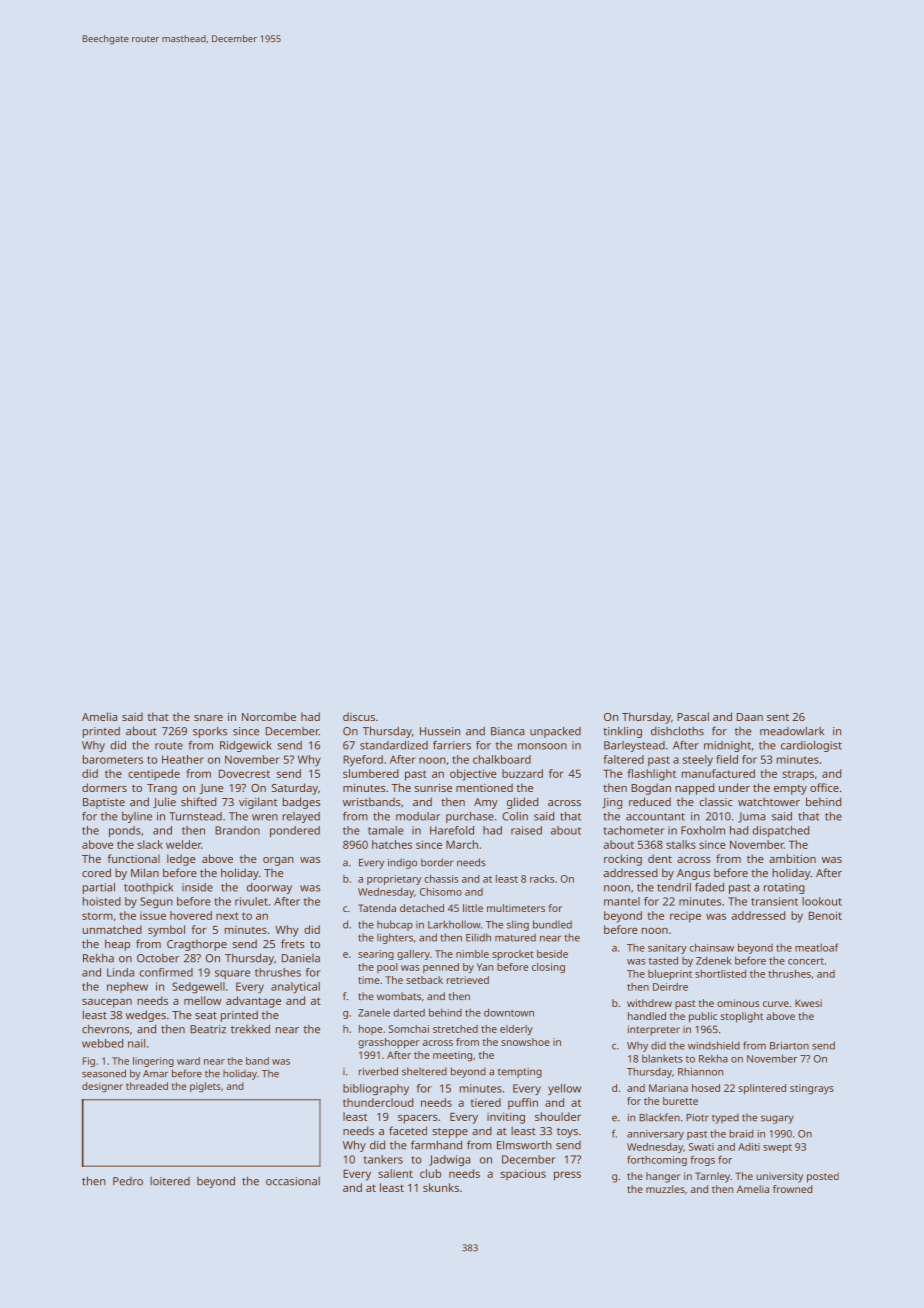  What do you see at coordinates (253, 1002) in the image?
I see `advantage` at bounding box center [253, 1002].
